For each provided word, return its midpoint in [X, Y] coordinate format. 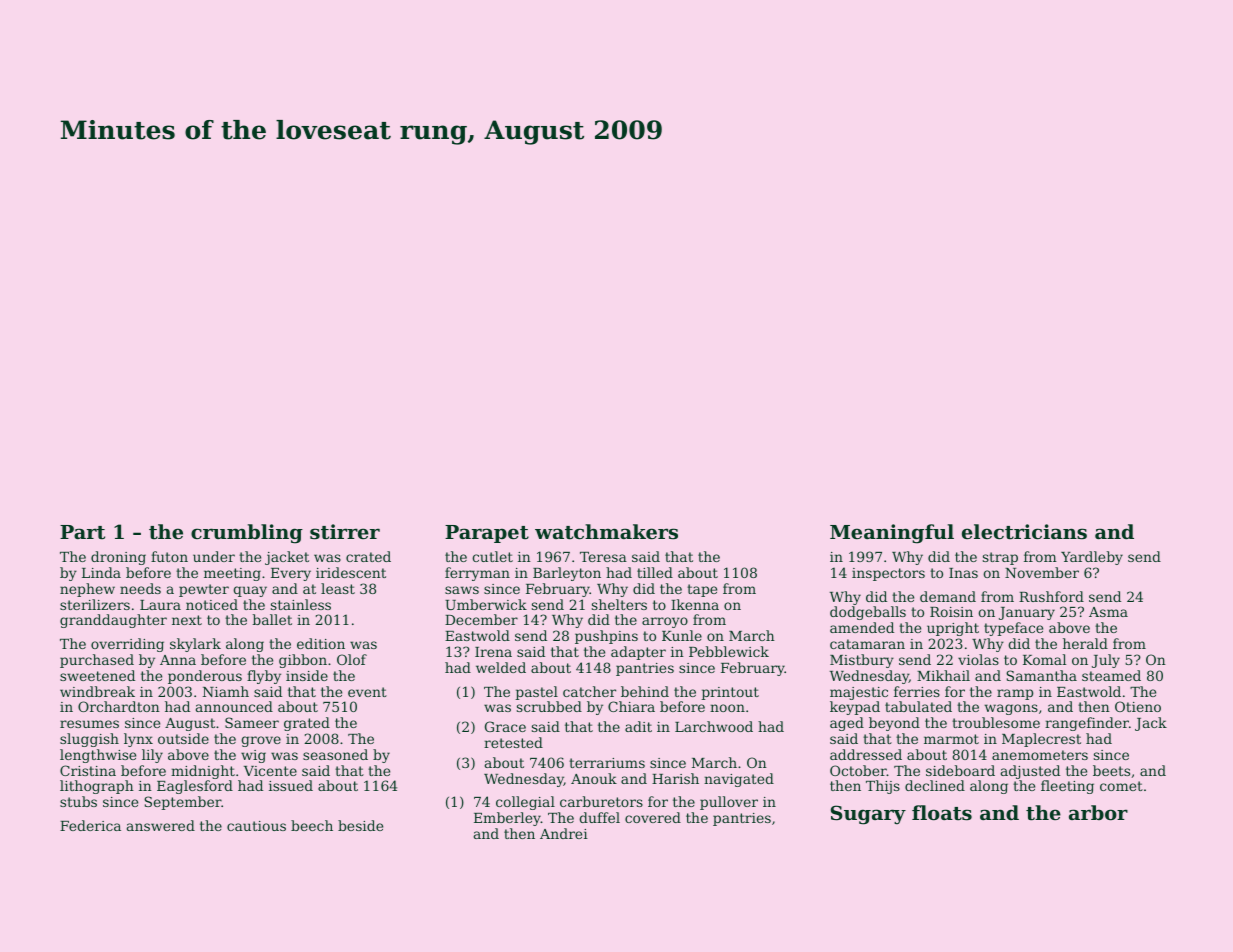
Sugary [868, 815]
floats [942, 813]
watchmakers [606, 532]
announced [234, 706]
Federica [90, 825]
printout [730, 693]
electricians [1024, 532]
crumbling [247, 534]
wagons [1011, 709]
